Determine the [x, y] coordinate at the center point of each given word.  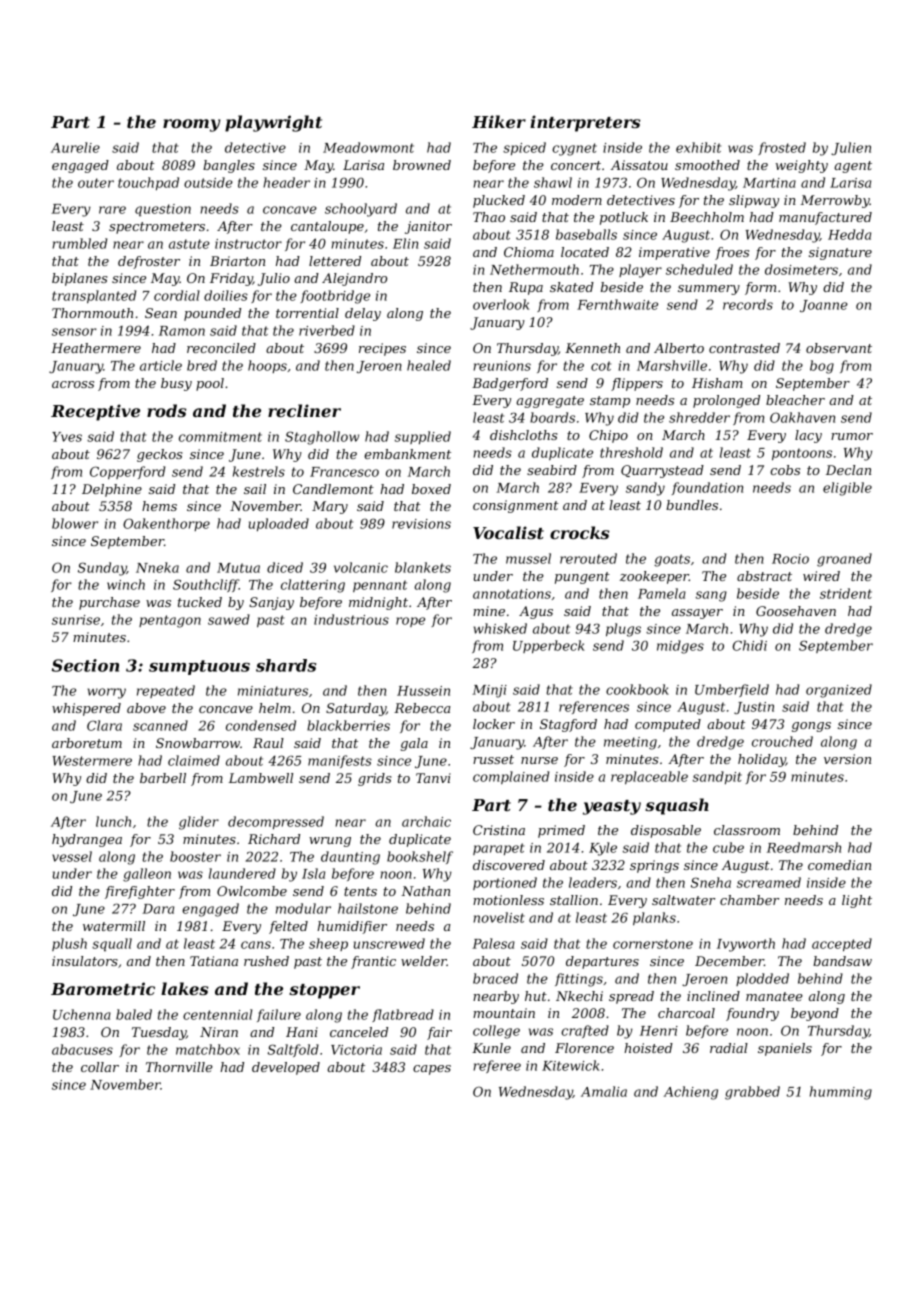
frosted [782, 148]
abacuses [82, 1049]
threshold [631, 452]
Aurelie [75, 147]
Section [85, 665]
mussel [528, 558]
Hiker [499, 121]
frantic [373, 962]
